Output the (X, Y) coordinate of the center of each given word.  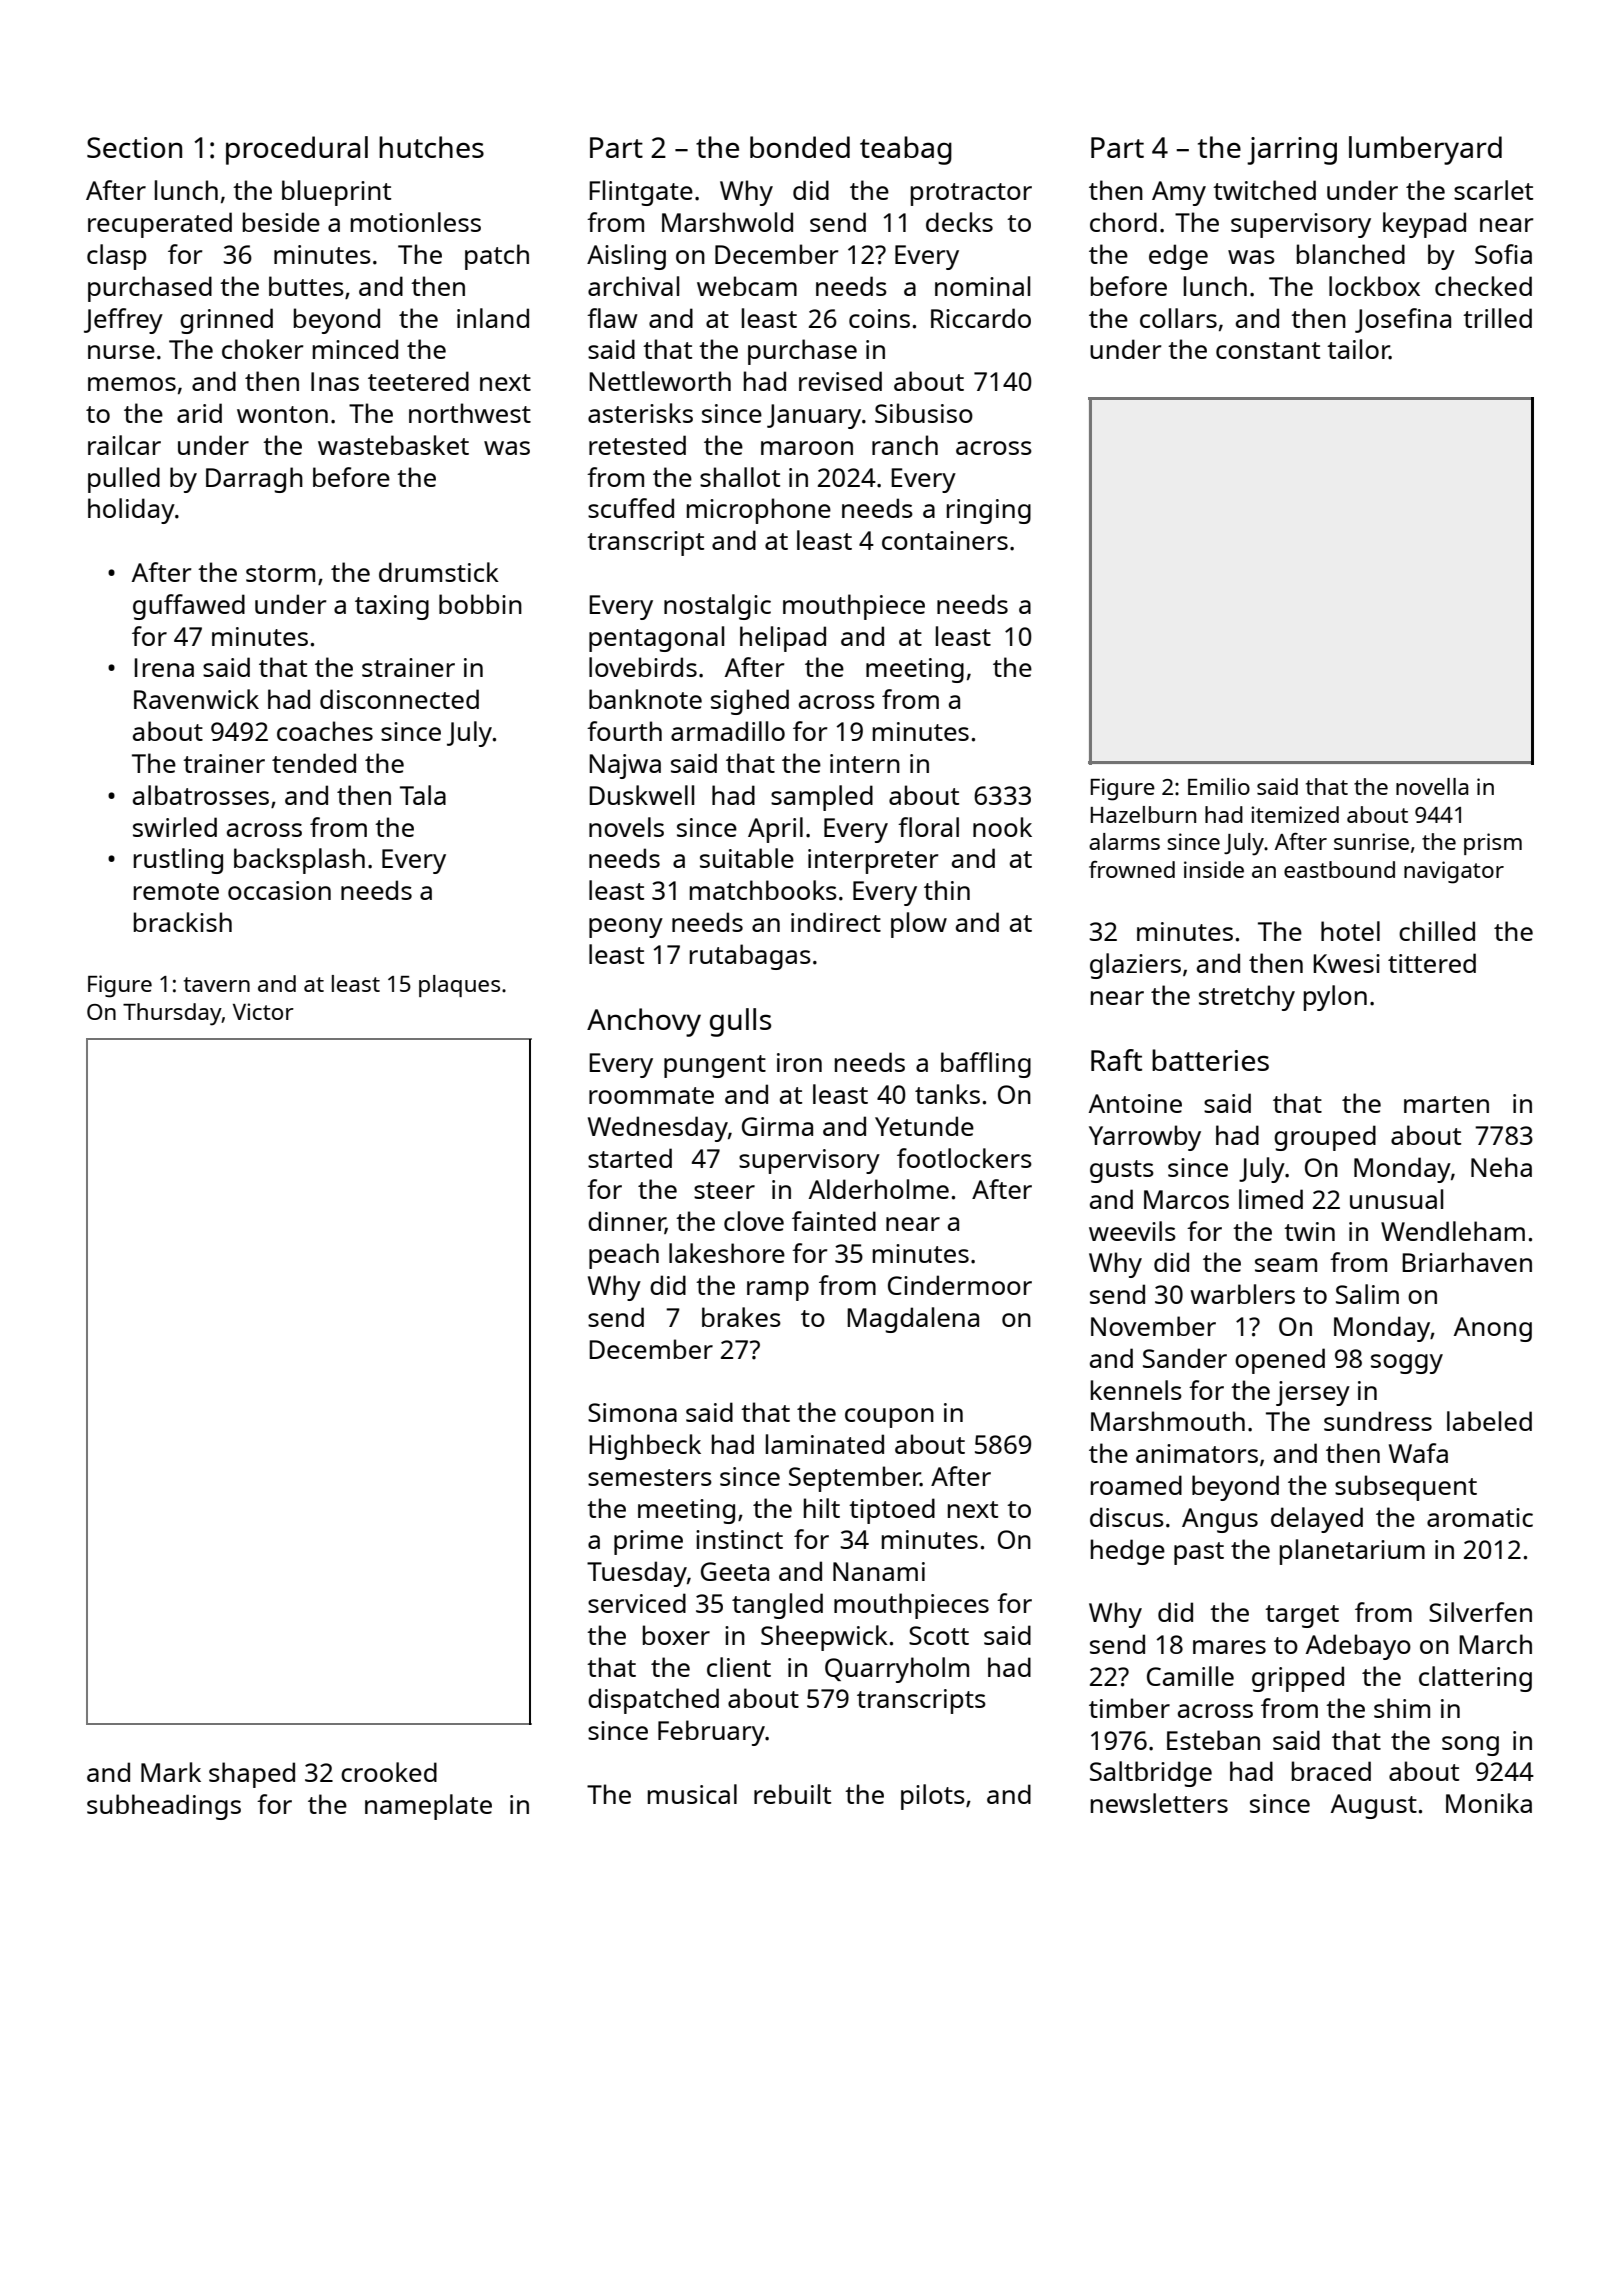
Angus (1220, 1520)
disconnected (399, 699)
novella (1432, 786)
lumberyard (1425, 150)
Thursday (172, 1014)
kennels (1136, 1390)
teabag (906, 150)
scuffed (631, 508)
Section (134, 147)
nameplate (428, 1807)
